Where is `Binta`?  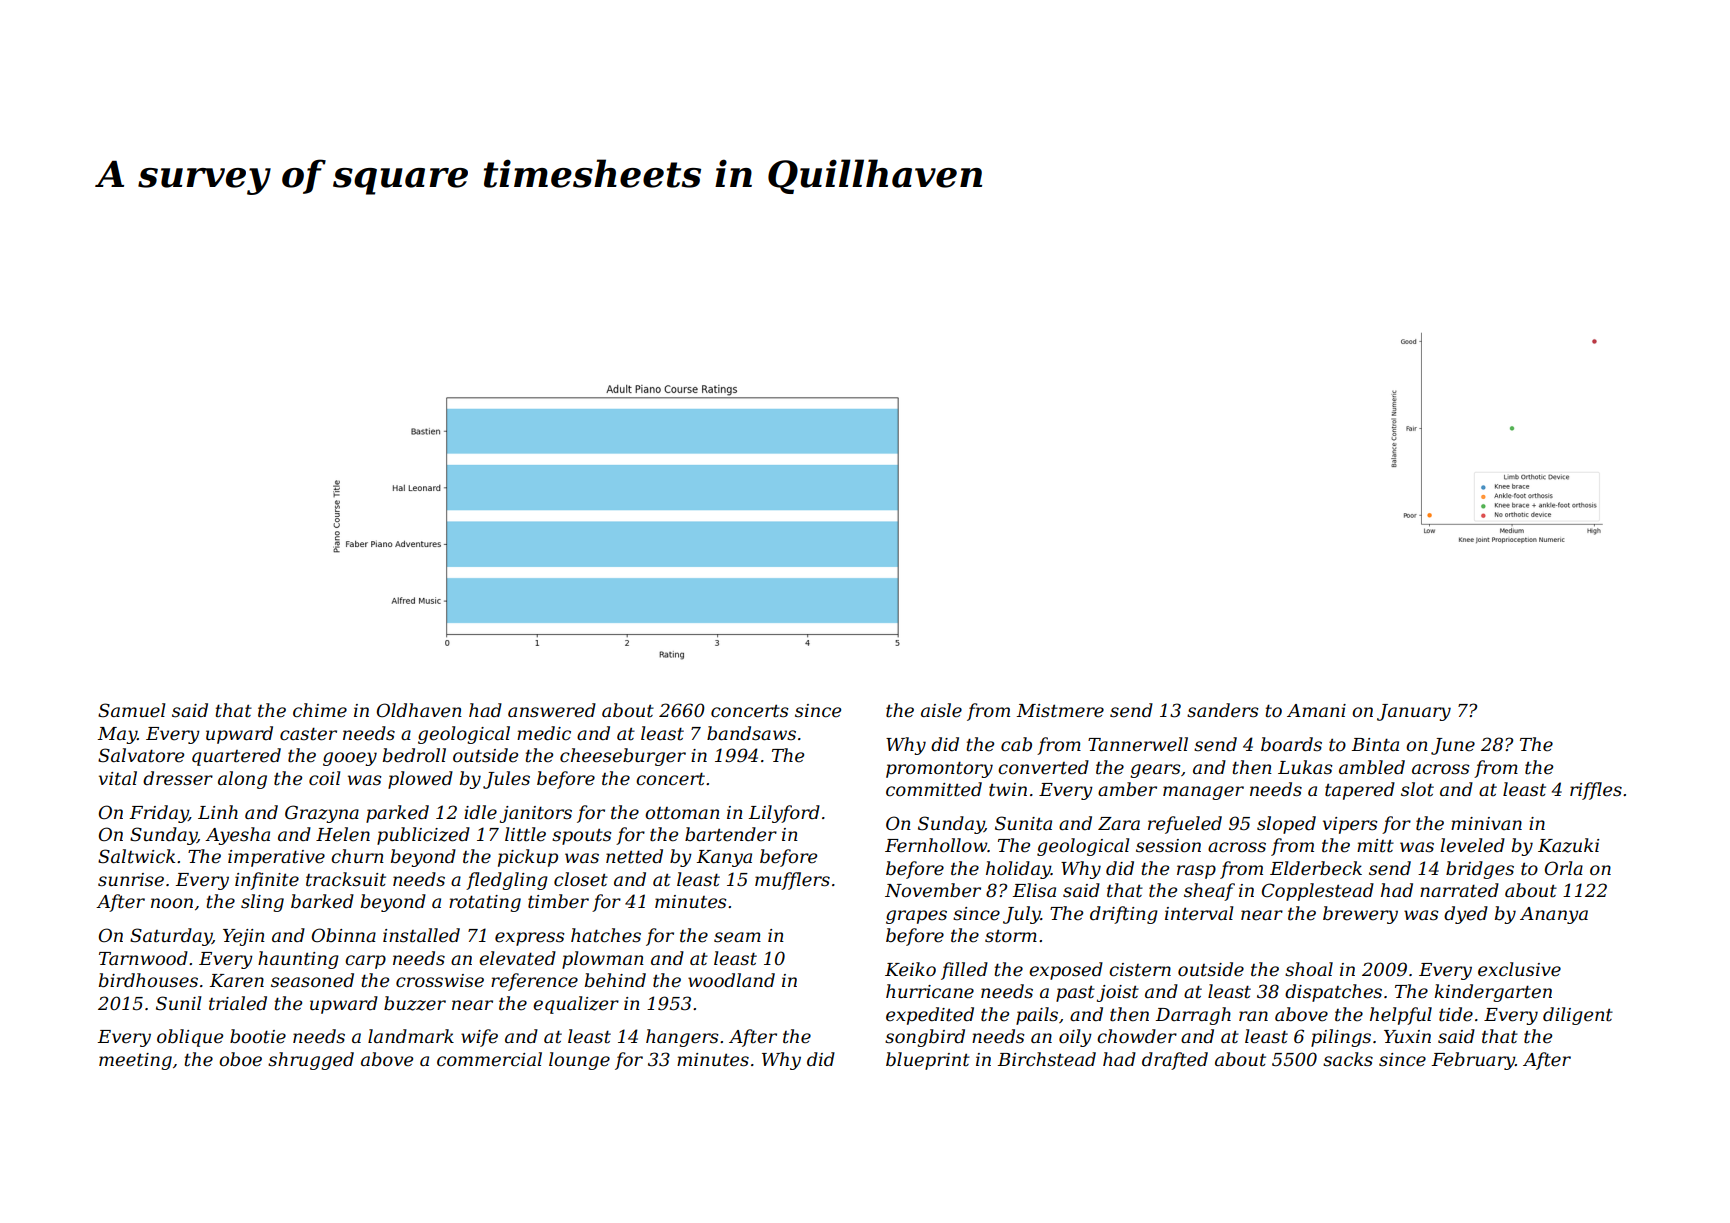 Binta is located at coordinates (1375, 744).
